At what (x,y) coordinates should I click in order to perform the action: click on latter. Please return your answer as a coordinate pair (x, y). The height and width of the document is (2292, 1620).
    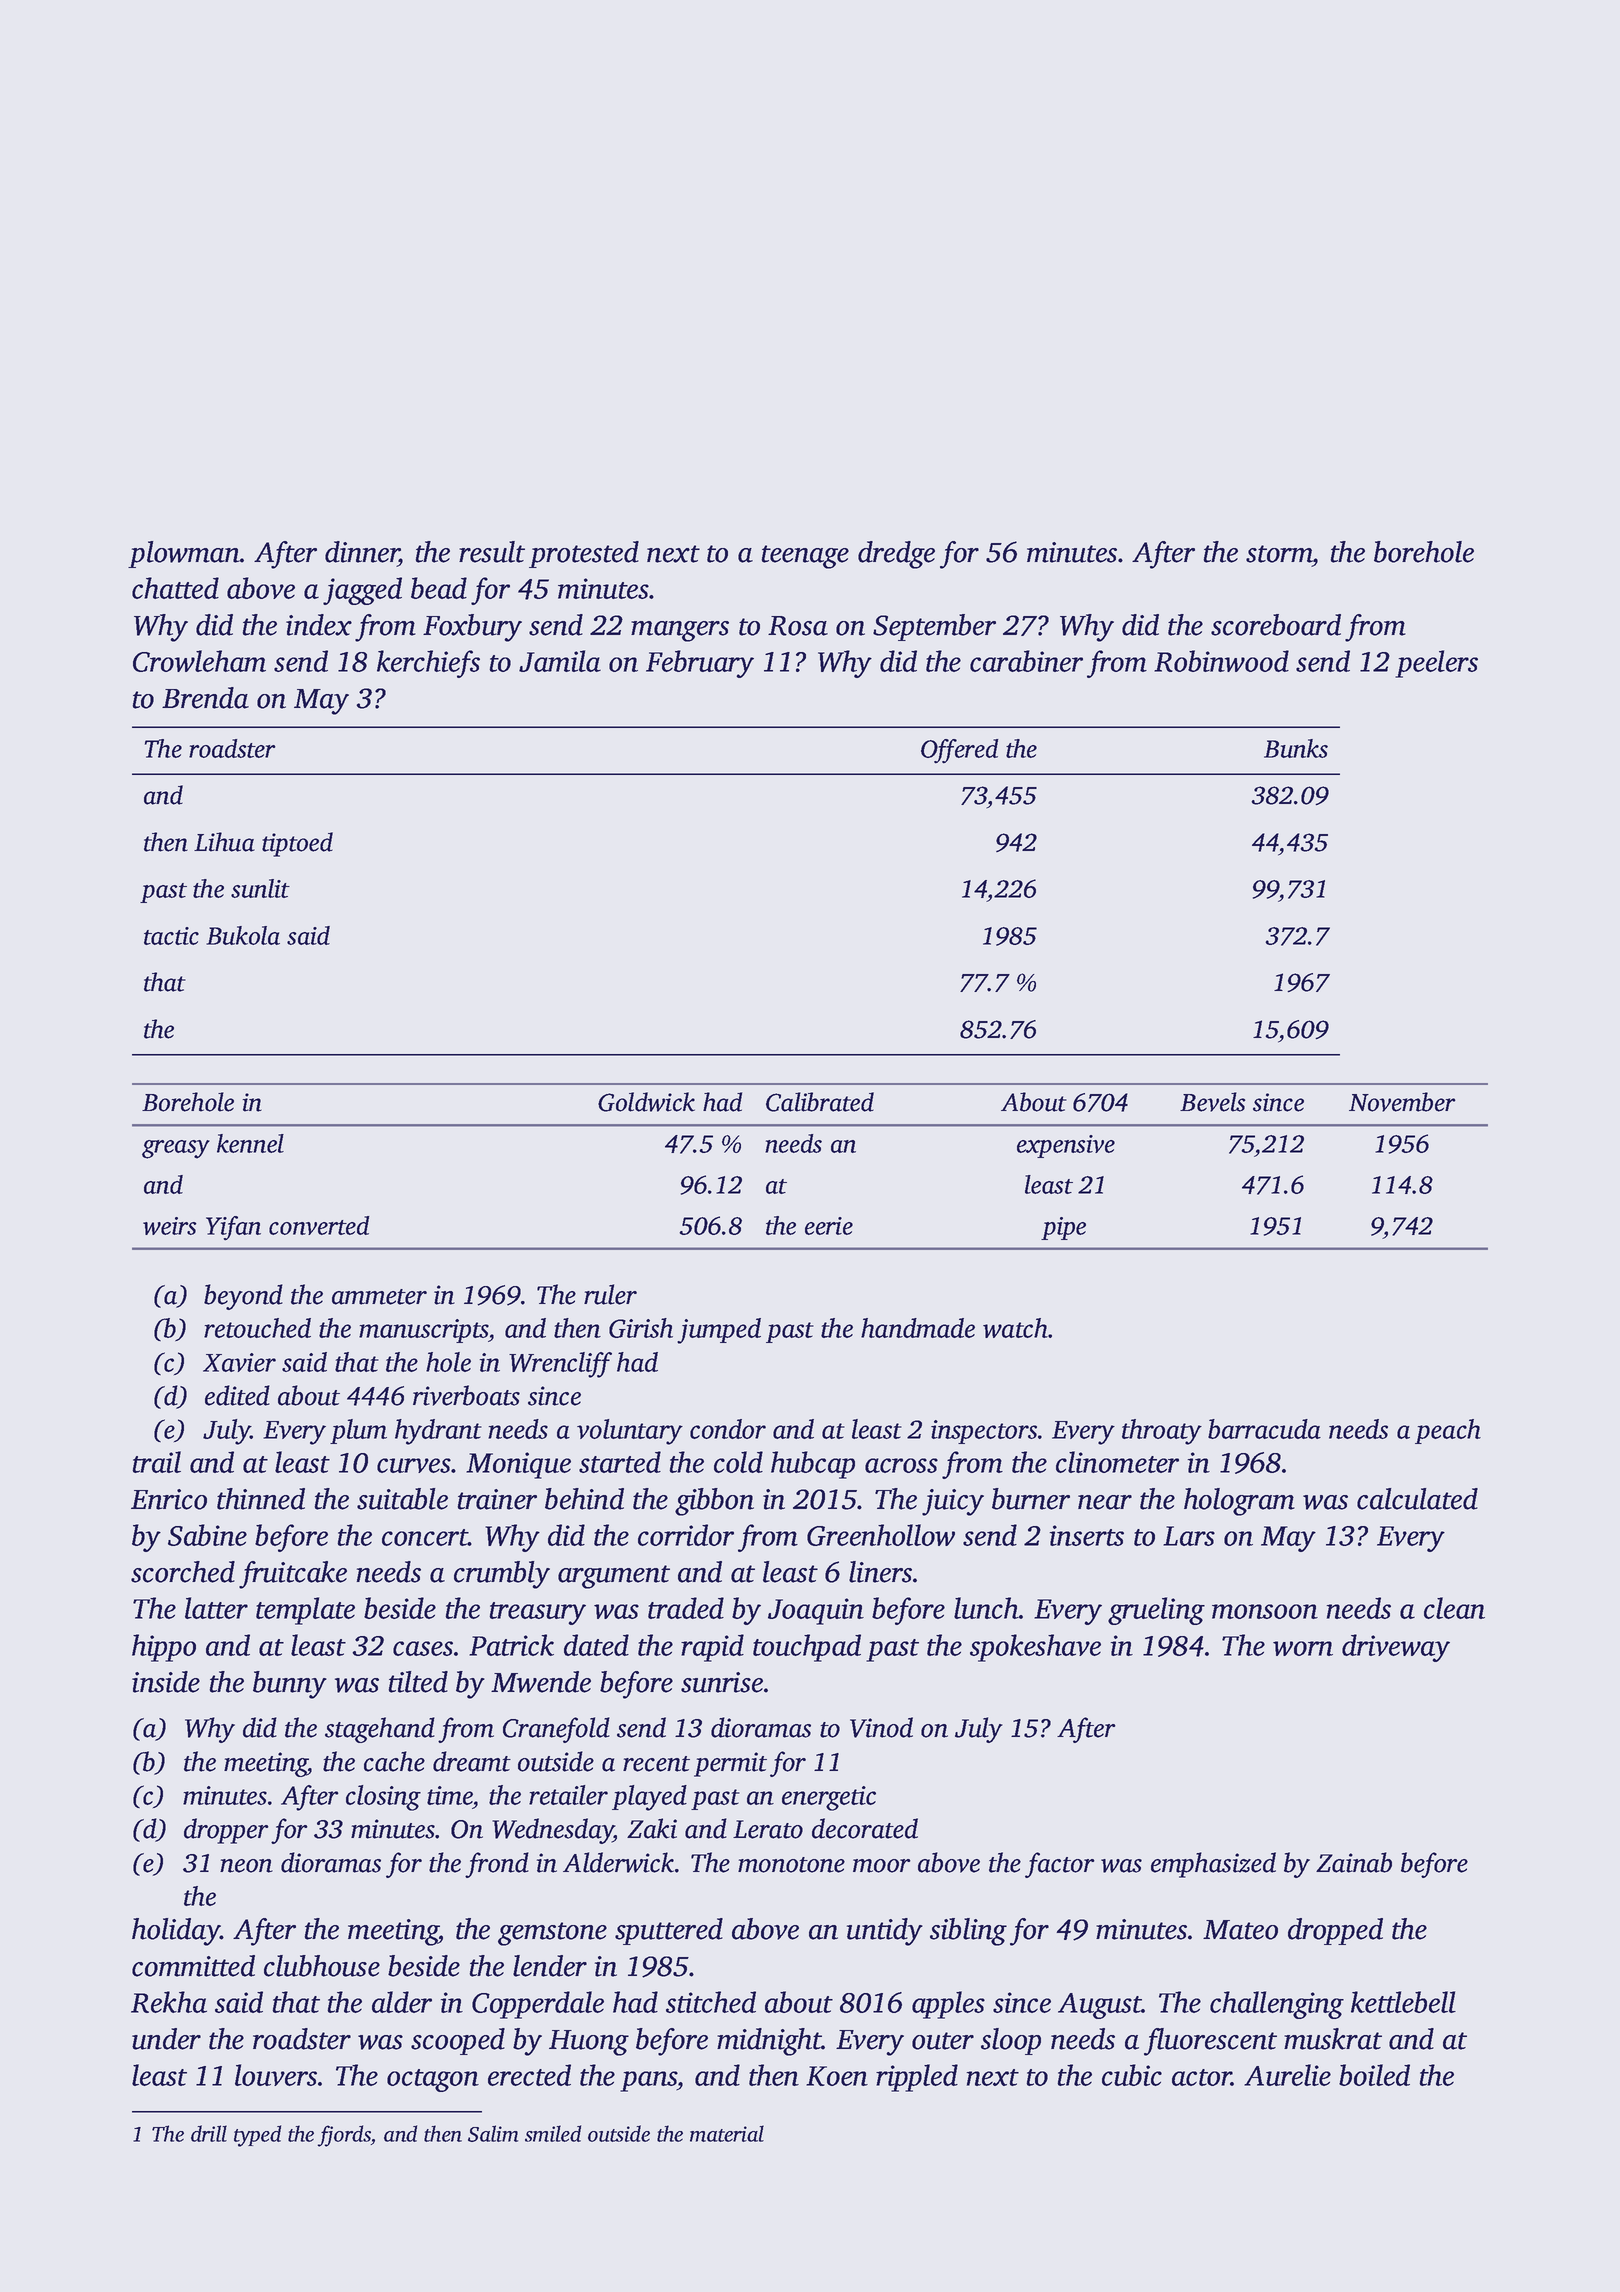
    Looking at the image, I should click on (216, 1608).
